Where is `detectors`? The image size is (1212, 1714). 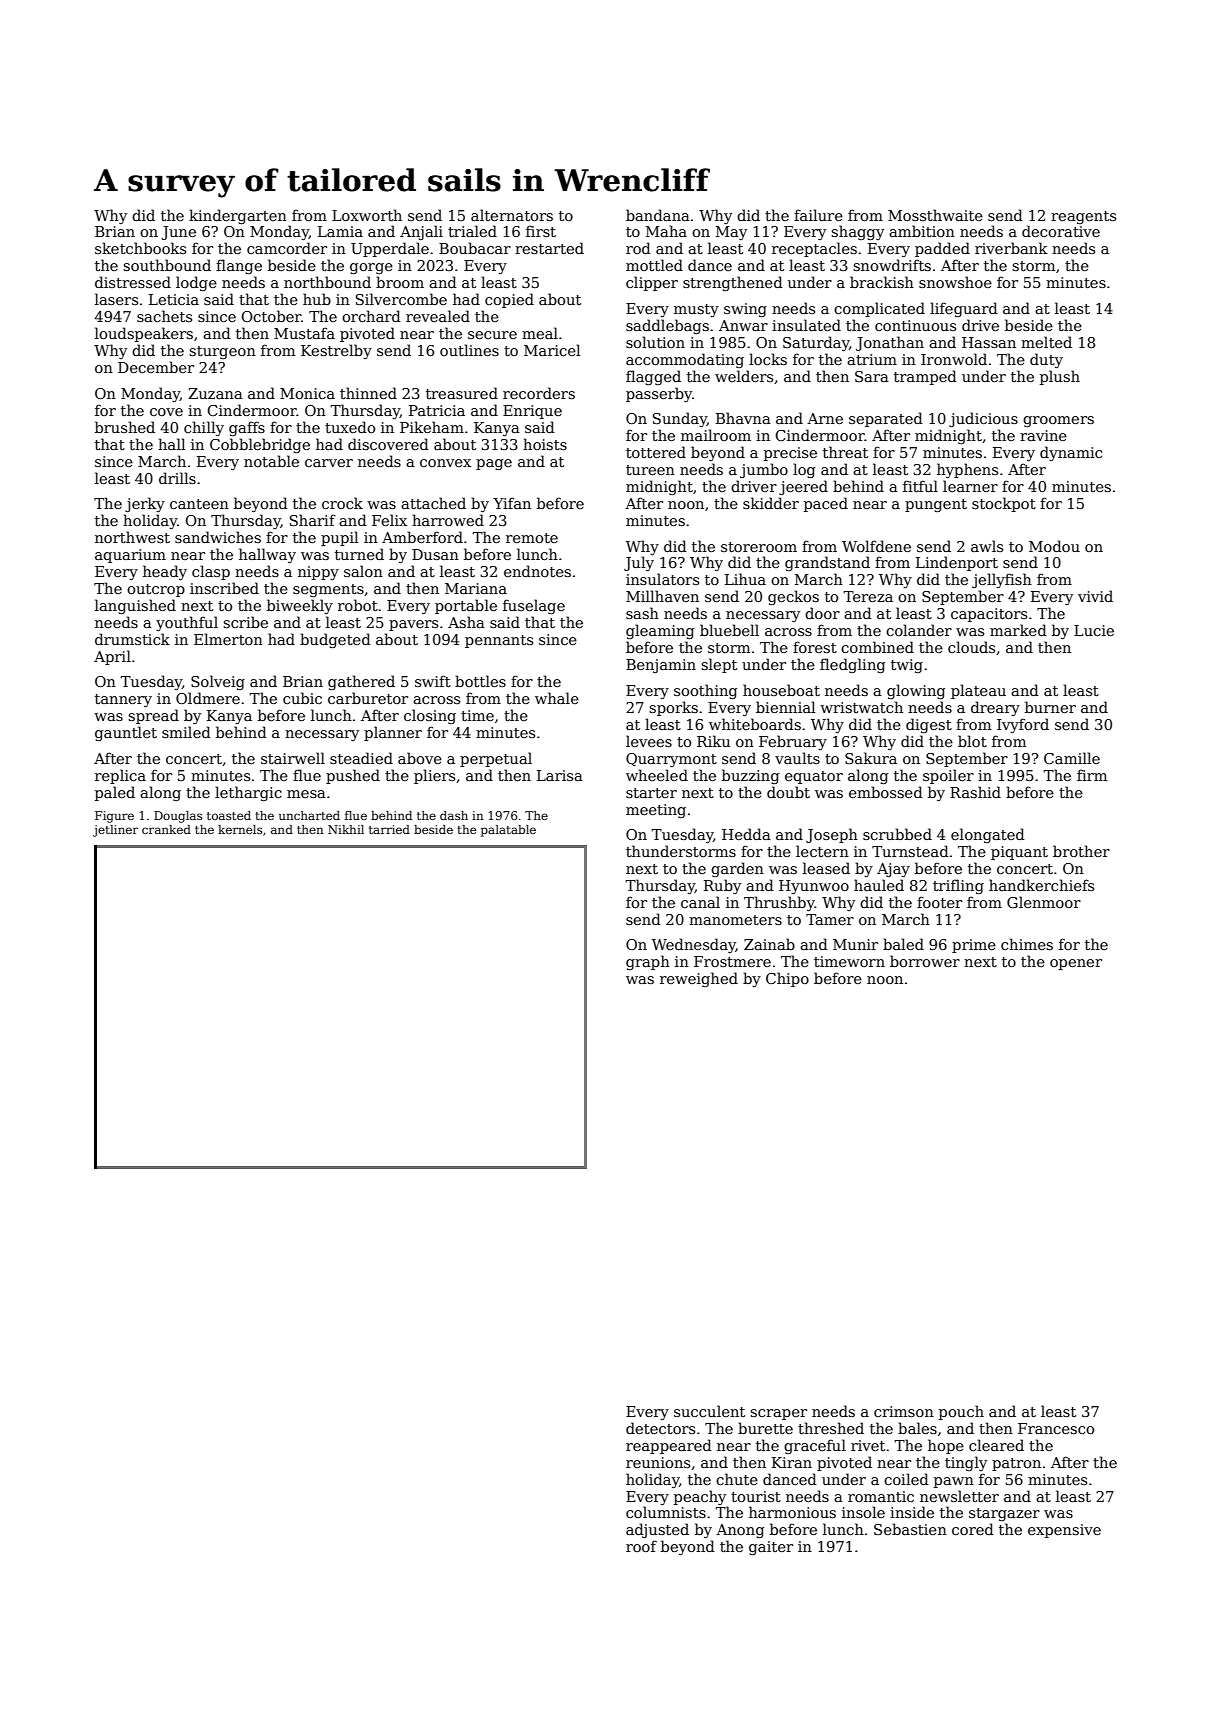
detectors is located at coordinates (660, 1428).
